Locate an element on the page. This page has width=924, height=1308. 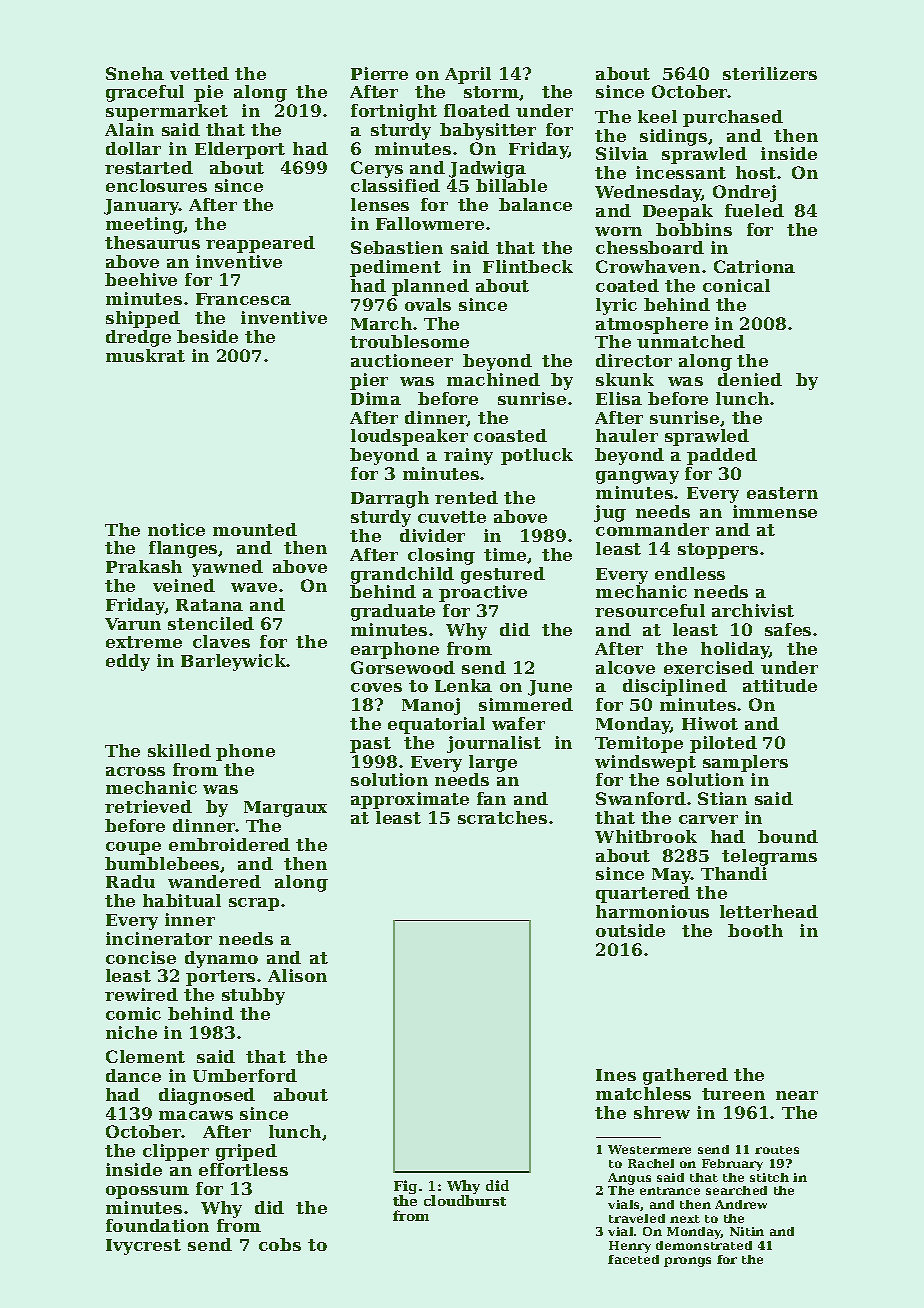
vetted is located at coordinates (199, 73).
